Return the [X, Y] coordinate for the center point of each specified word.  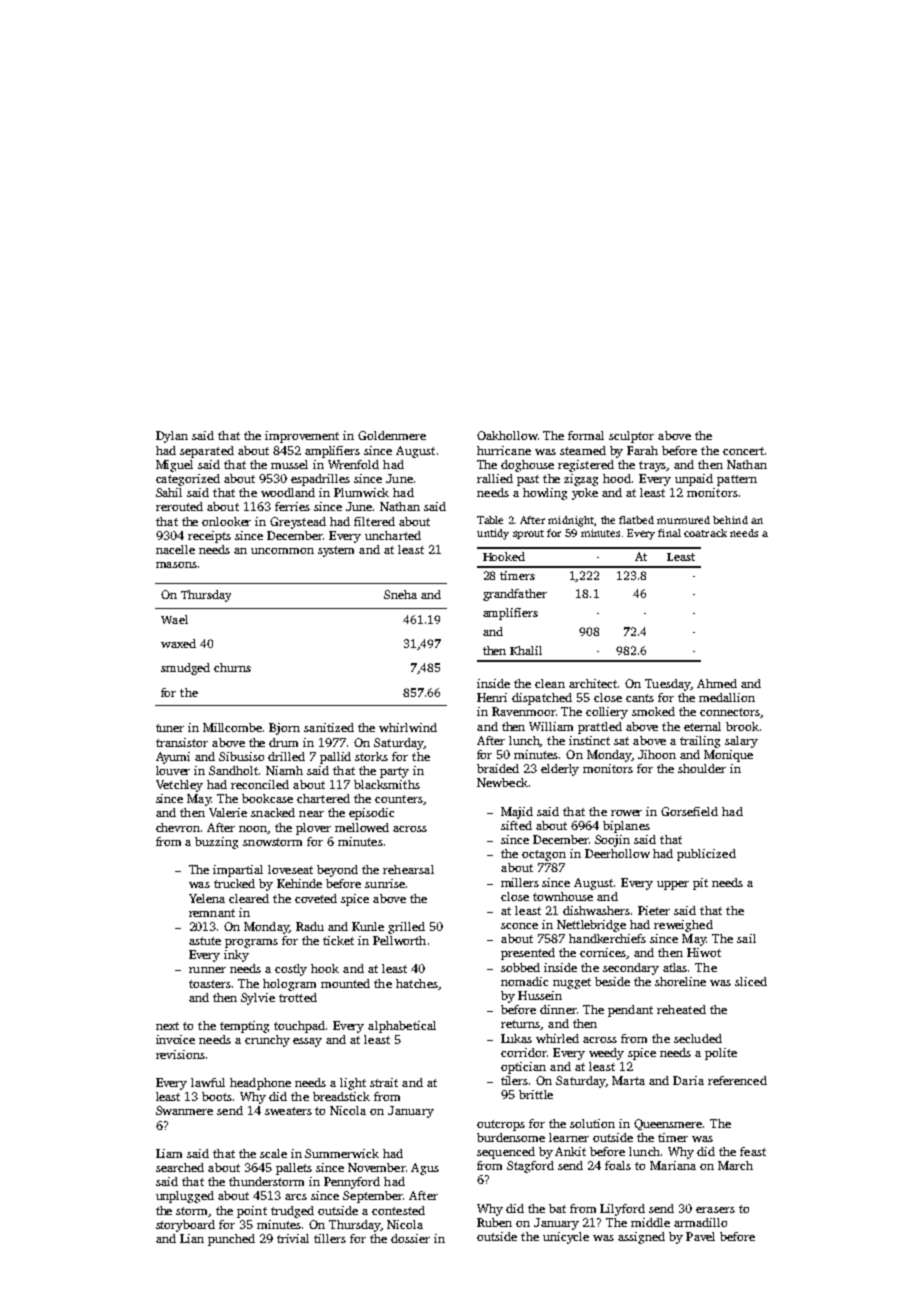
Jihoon [657, 754]
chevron [178, 827]
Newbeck [502, 782]
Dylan [172, 437]
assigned [641, 1238]
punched [231, 1240]
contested [398, 1210]
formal [586, 435]
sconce [519, 926]
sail [746, 938]
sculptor [631, 437]
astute [205, 941]
